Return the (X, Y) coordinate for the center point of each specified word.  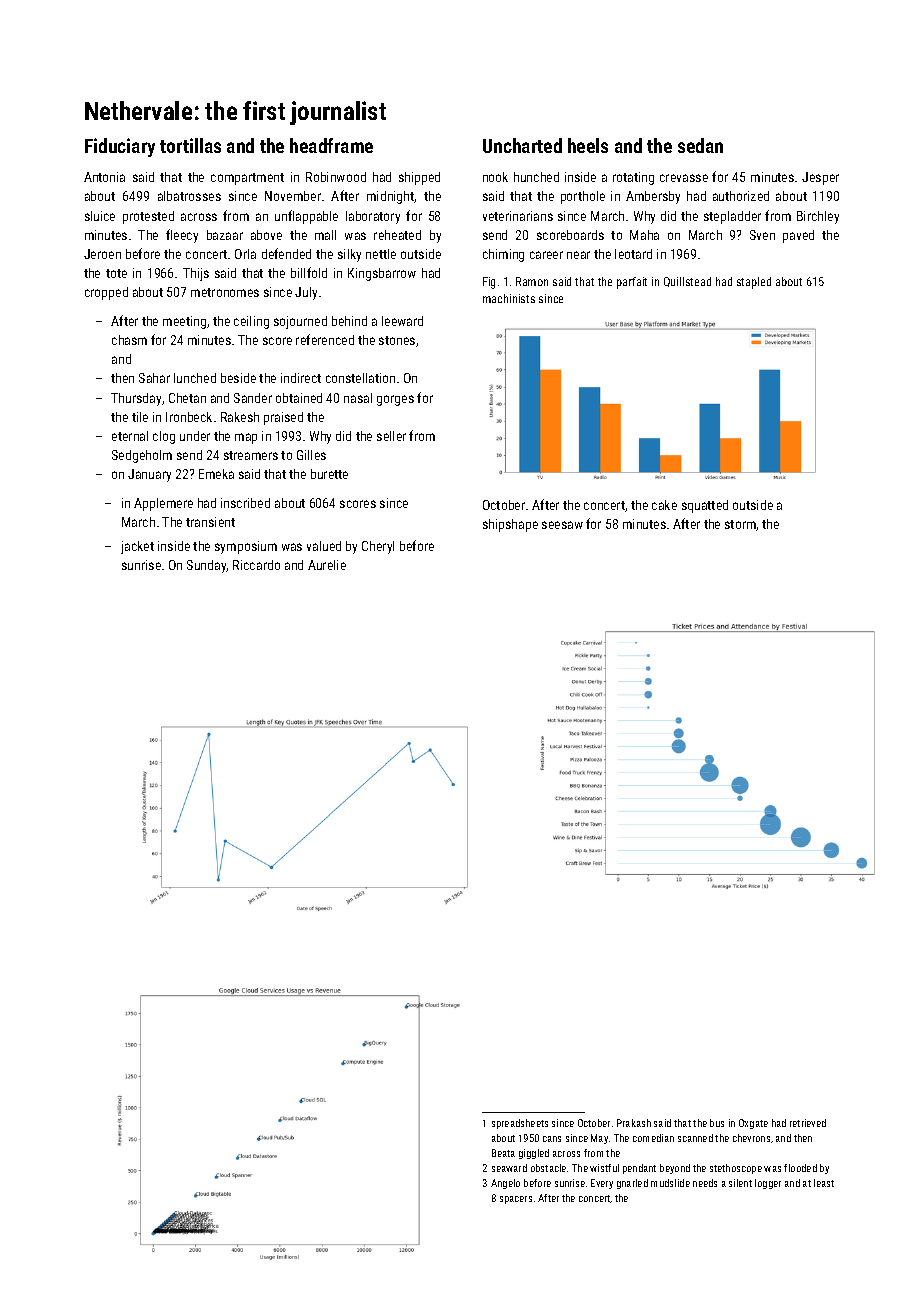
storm (741, 525)
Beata (503, 1153)
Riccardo (256, 565)
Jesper (820, 178)
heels (588, 145)
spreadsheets (520, 1124)
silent (740, 1183)
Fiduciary (120, 147)
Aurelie (327, 565)
